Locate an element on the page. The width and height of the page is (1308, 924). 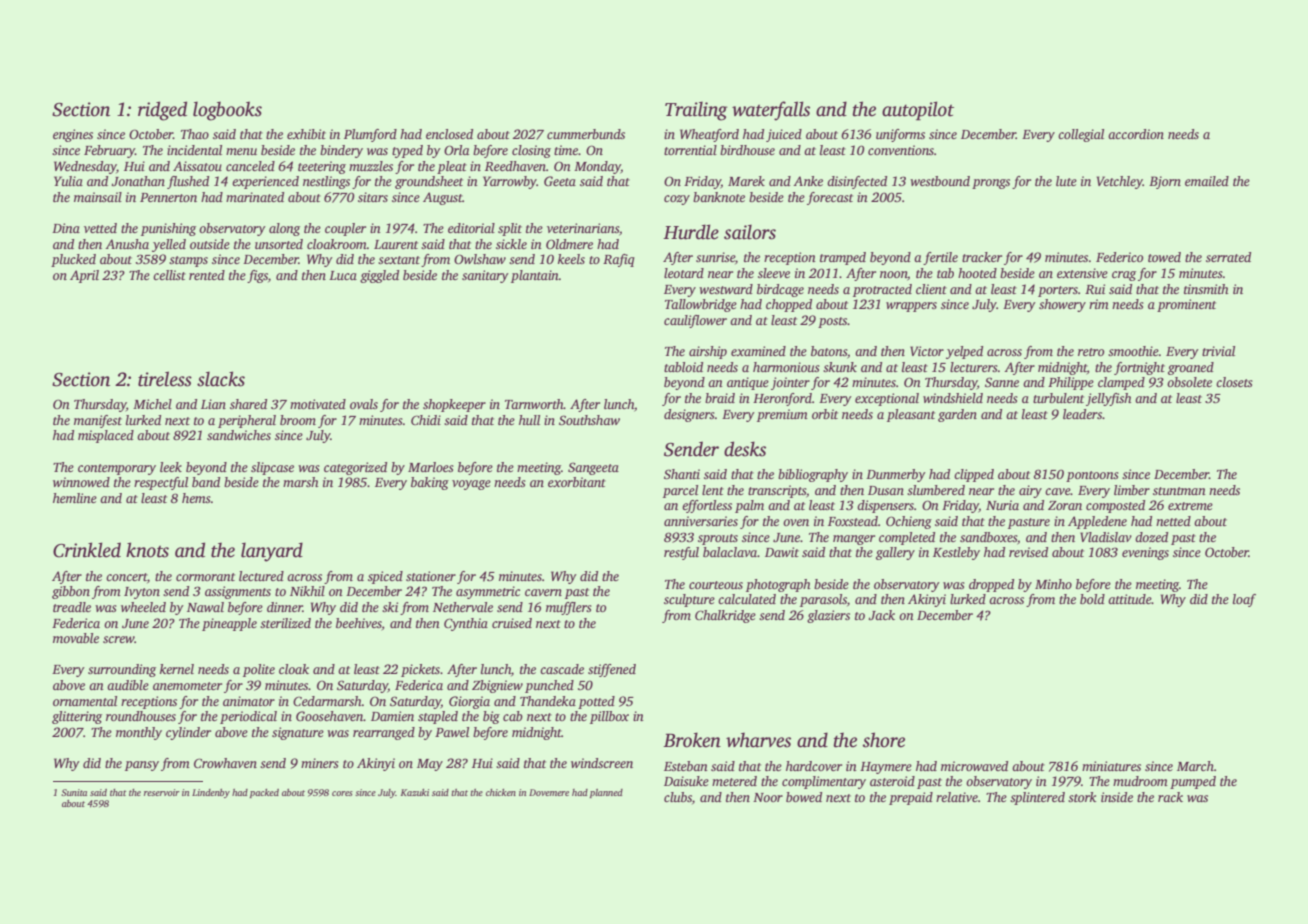
splintered is located at coordinates (1037, 798).
